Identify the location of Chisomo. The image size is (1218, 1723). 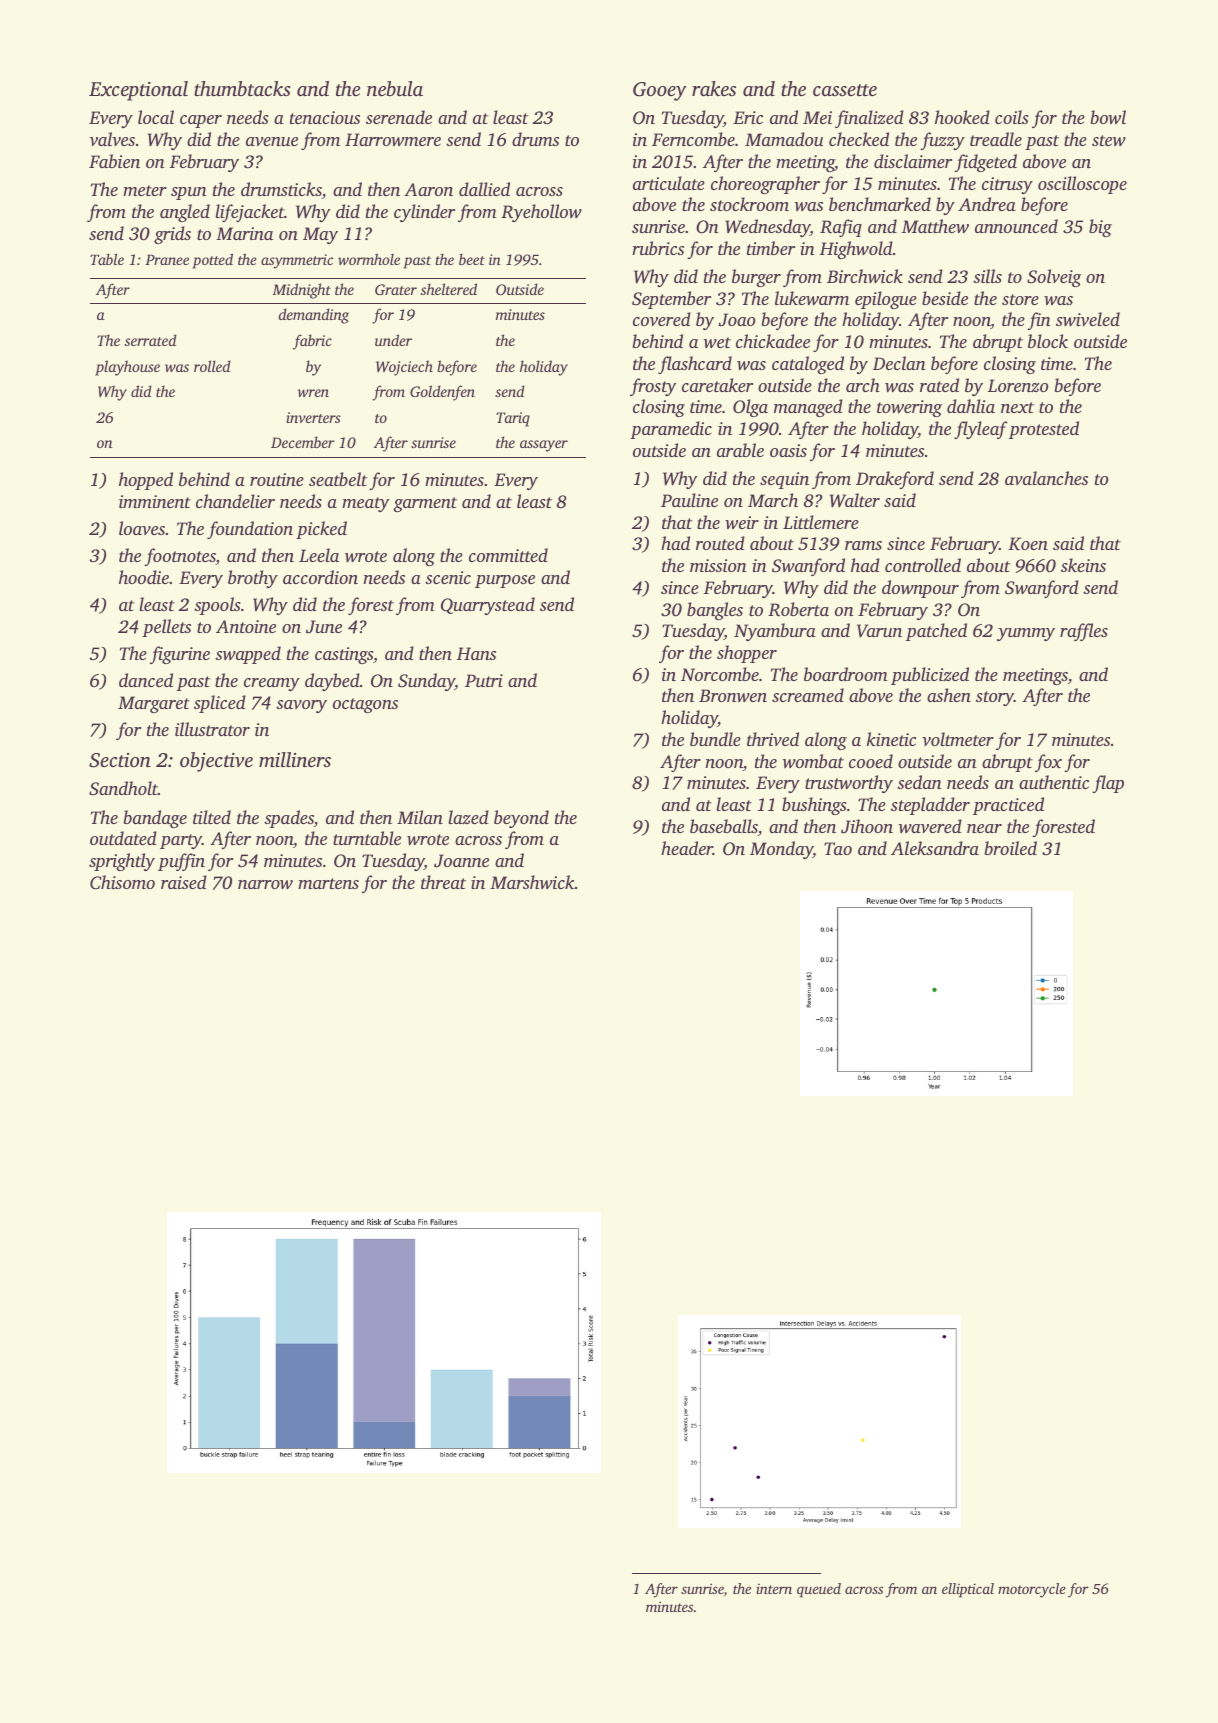
(122, 882).
